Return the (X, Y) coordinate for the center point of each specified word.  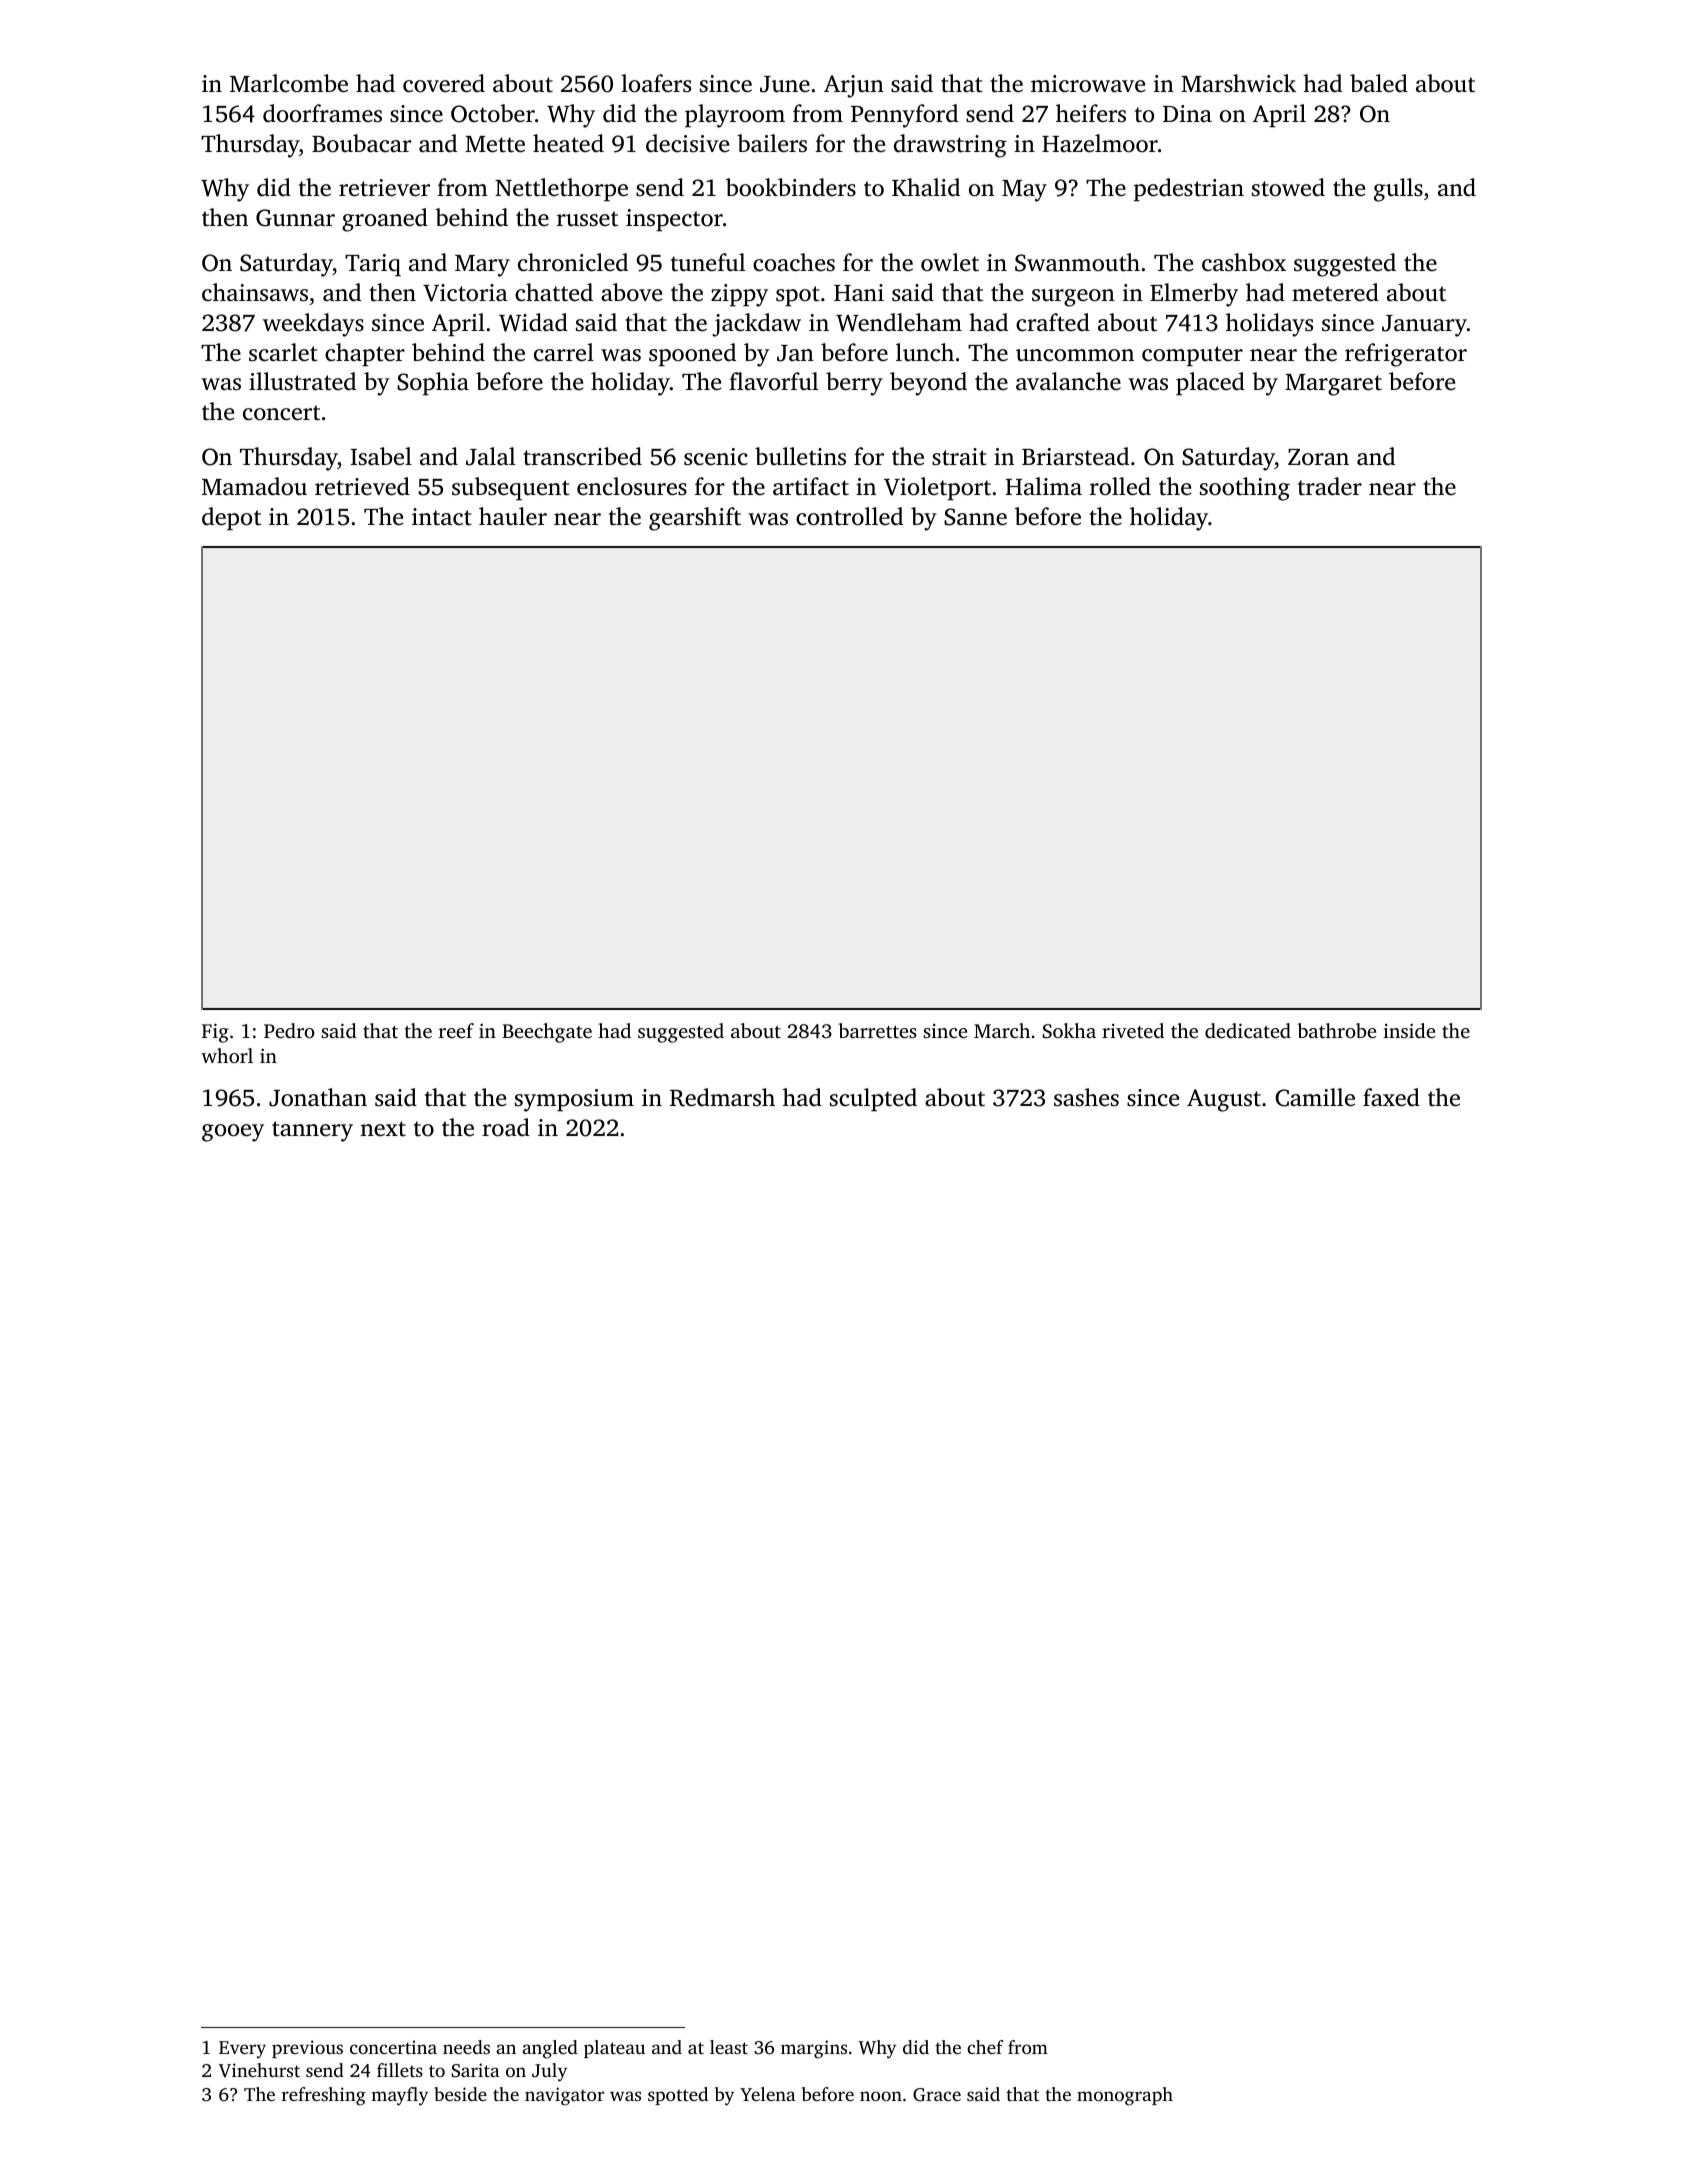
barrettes (877, 1030)
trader (1330, 486)
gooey (233, 1133)
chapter (365, 355)
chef (985, 2047)
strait (959, 457)
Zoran (1318, 457)
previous (307, 2049)
